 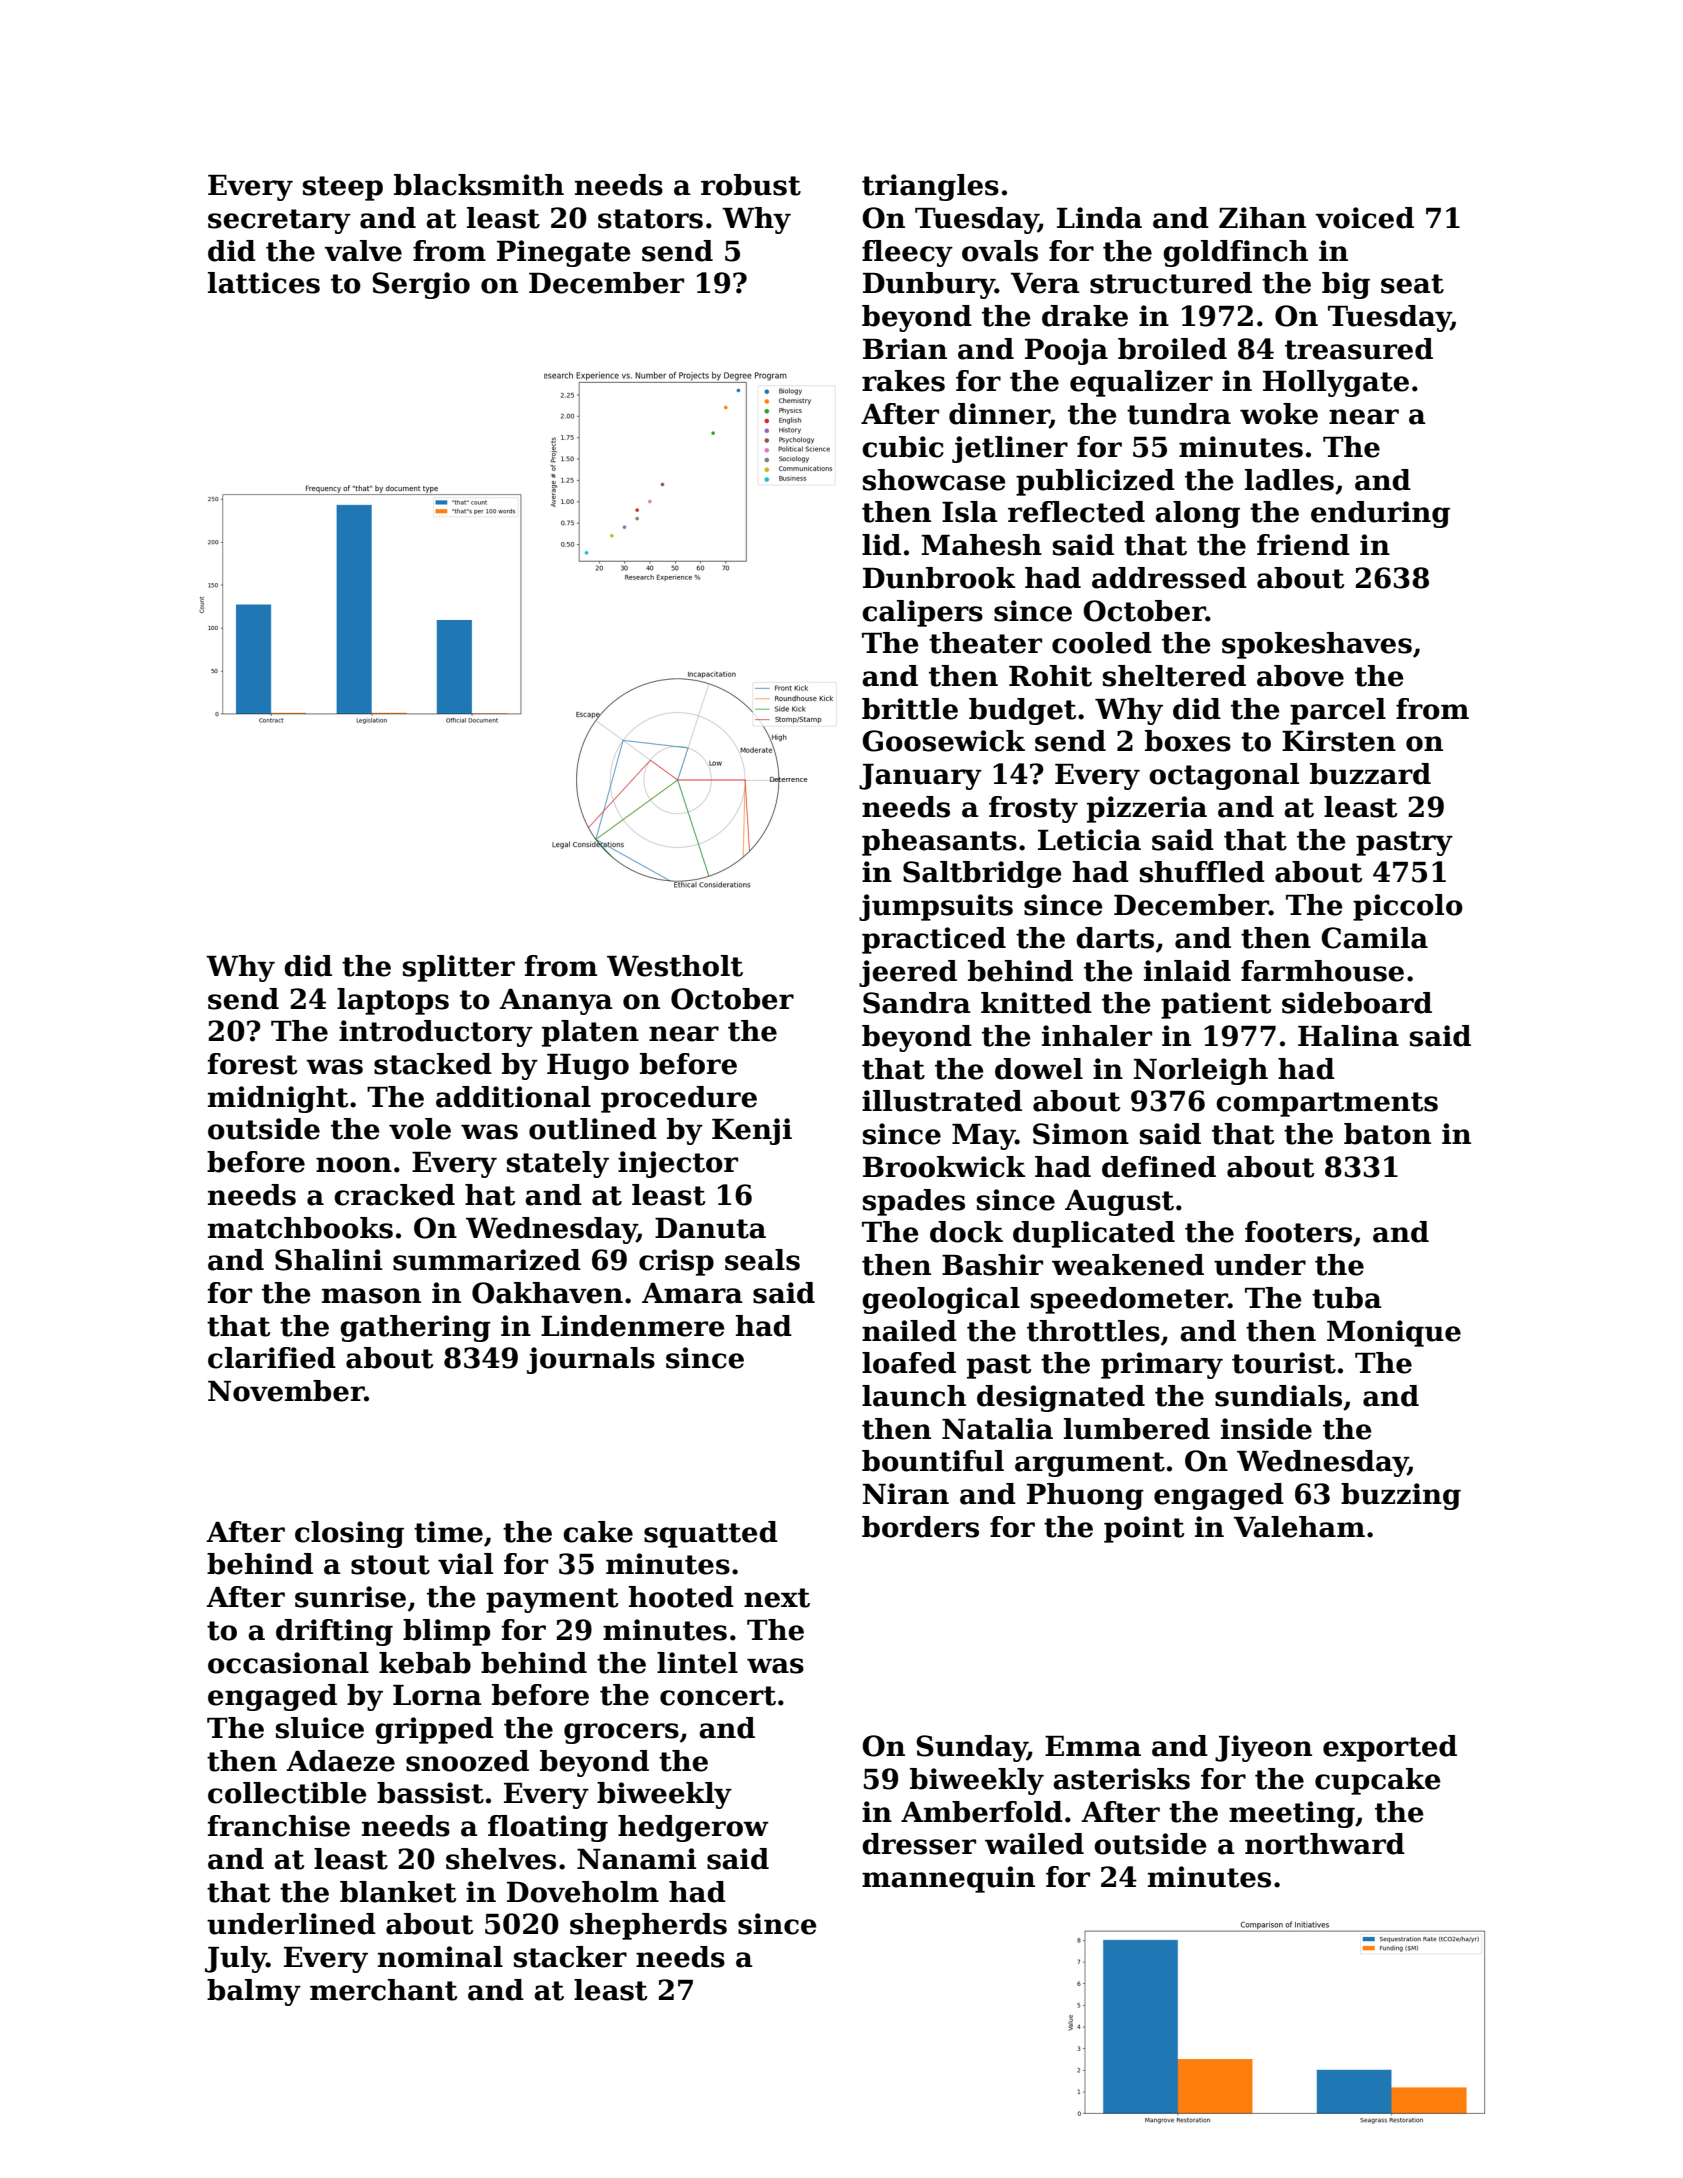 What do you see at coordinates (981, 545) in the screenshot?
I see `Mahesh` at bounding box center [981, 545].
